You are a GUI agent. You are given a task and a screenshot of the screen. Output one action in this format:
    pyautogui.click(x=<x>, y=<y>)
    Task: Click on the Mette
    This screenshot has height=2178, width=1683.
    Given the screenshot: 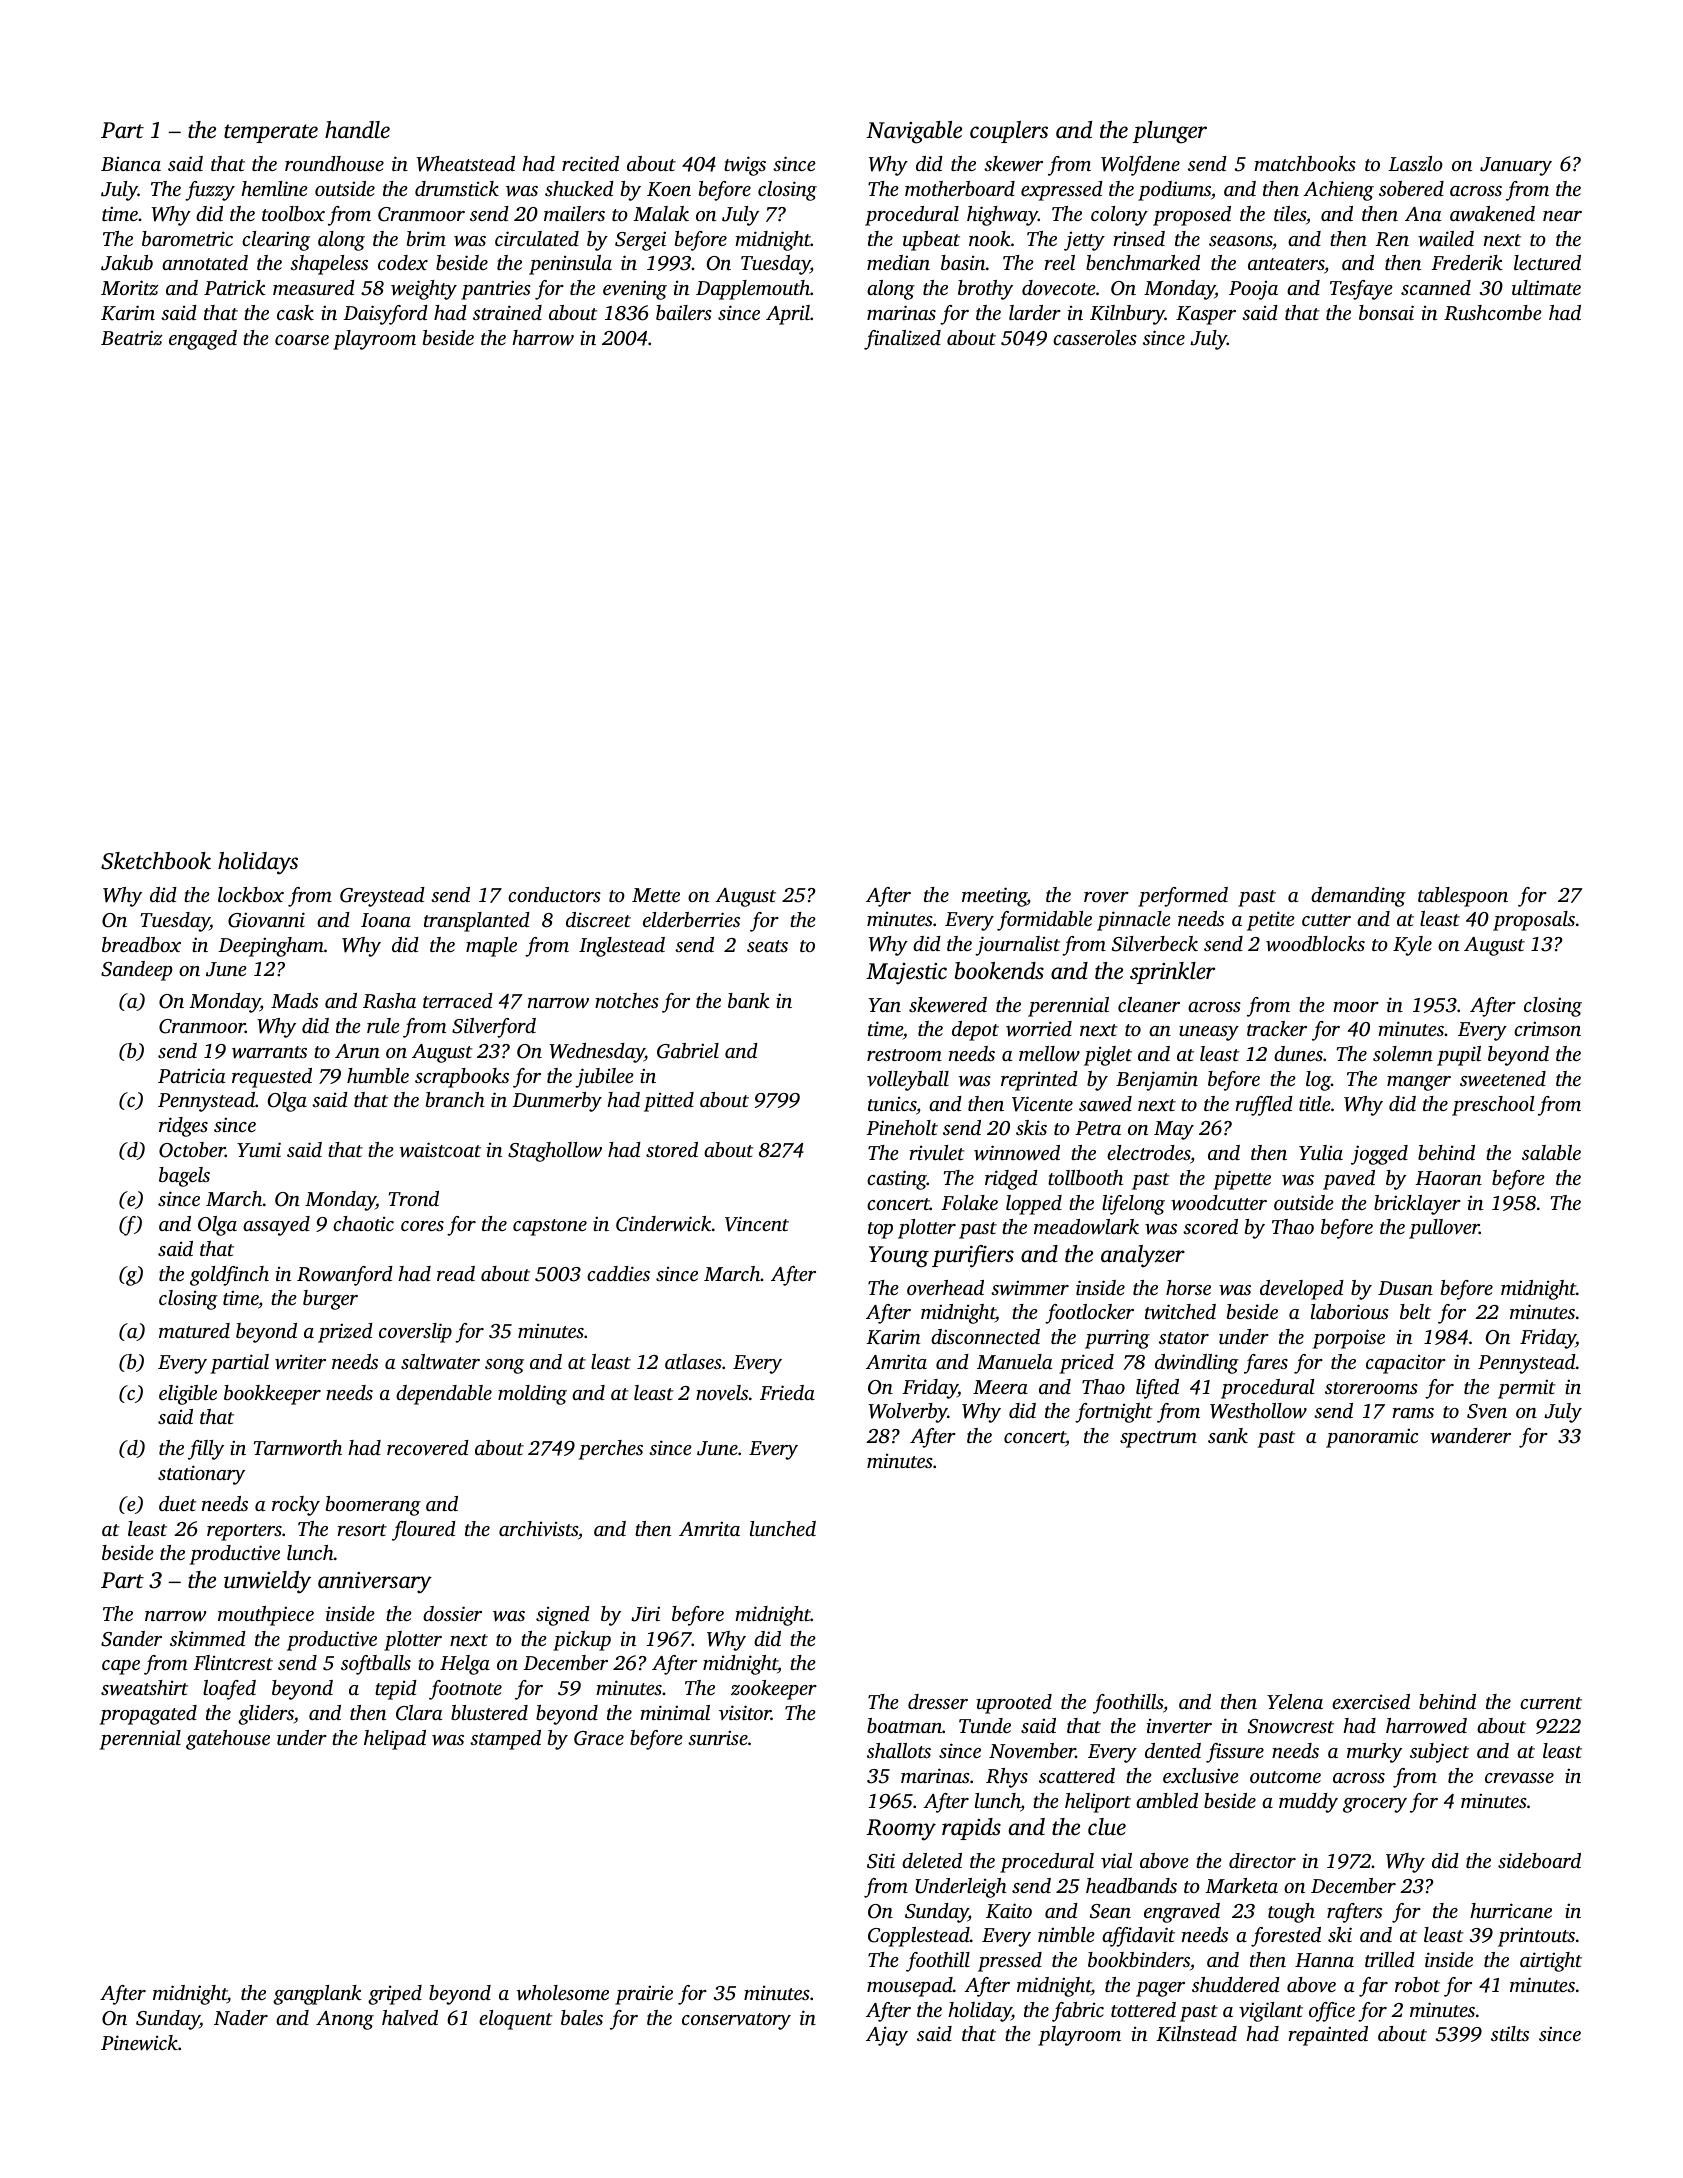 What is the action you would take?
    pyautogui.click(x=656, y=895)
